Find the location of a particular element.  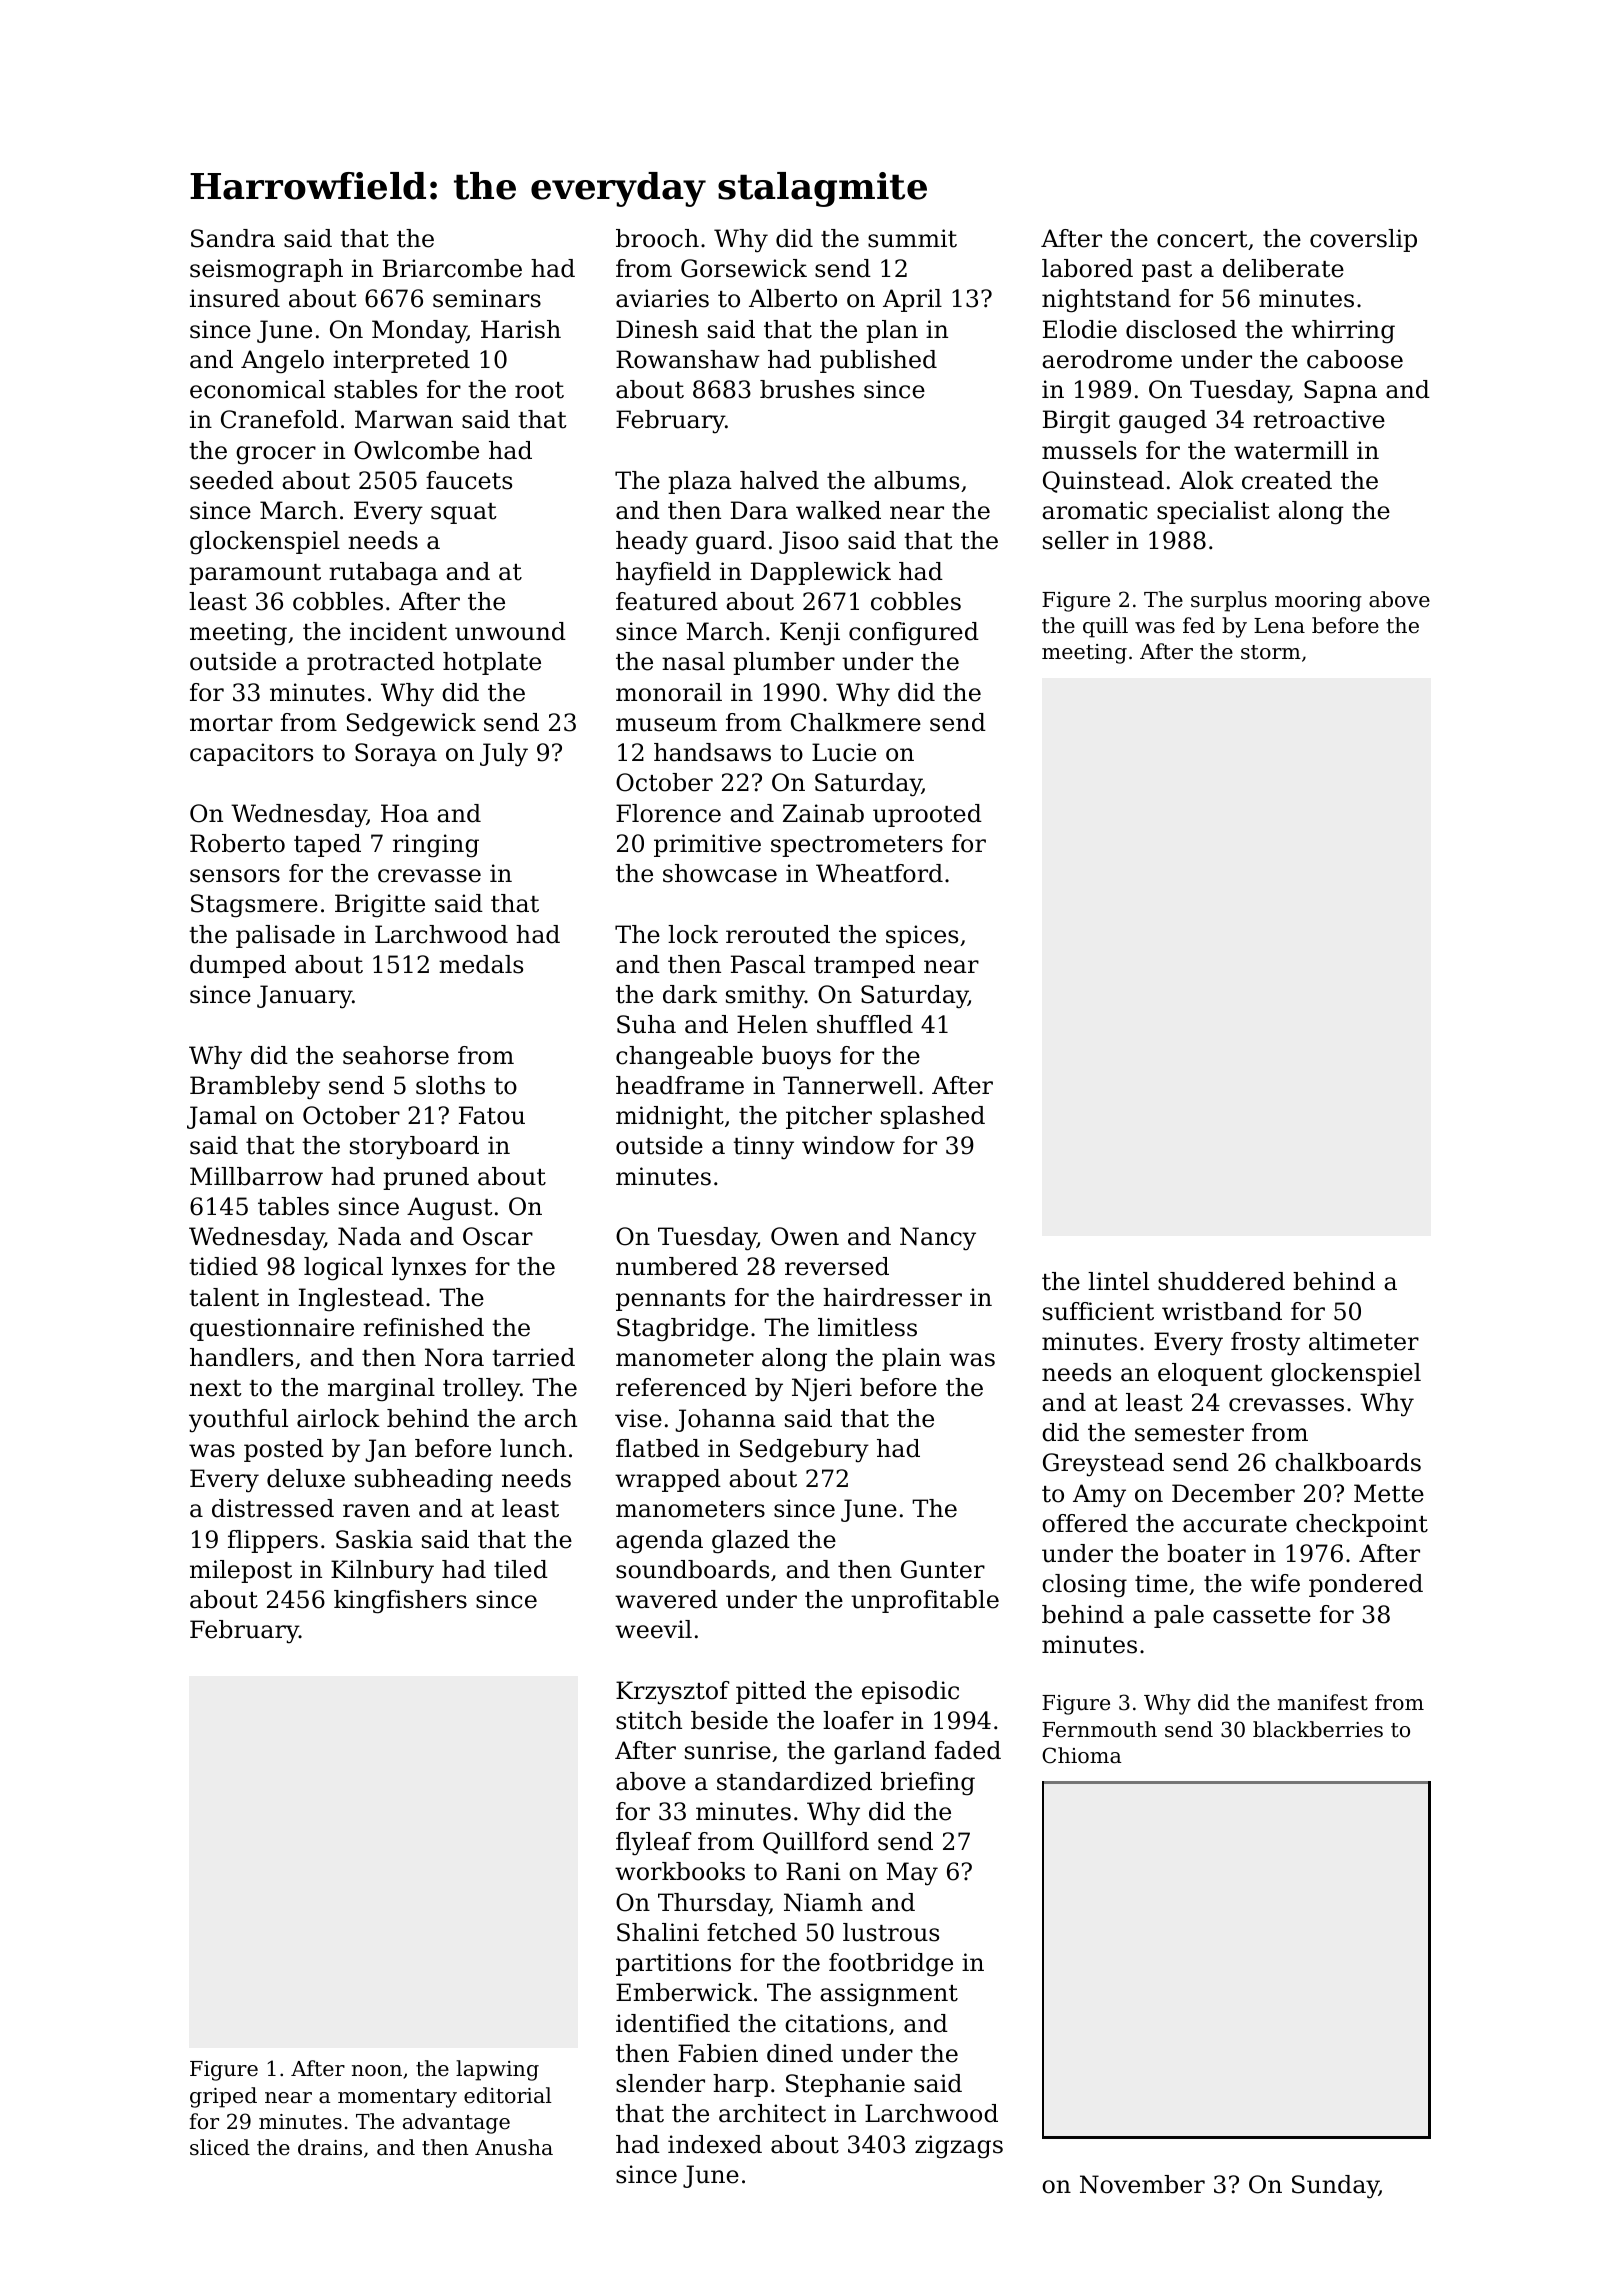

limitless is located at coordinates (867, 1327).
